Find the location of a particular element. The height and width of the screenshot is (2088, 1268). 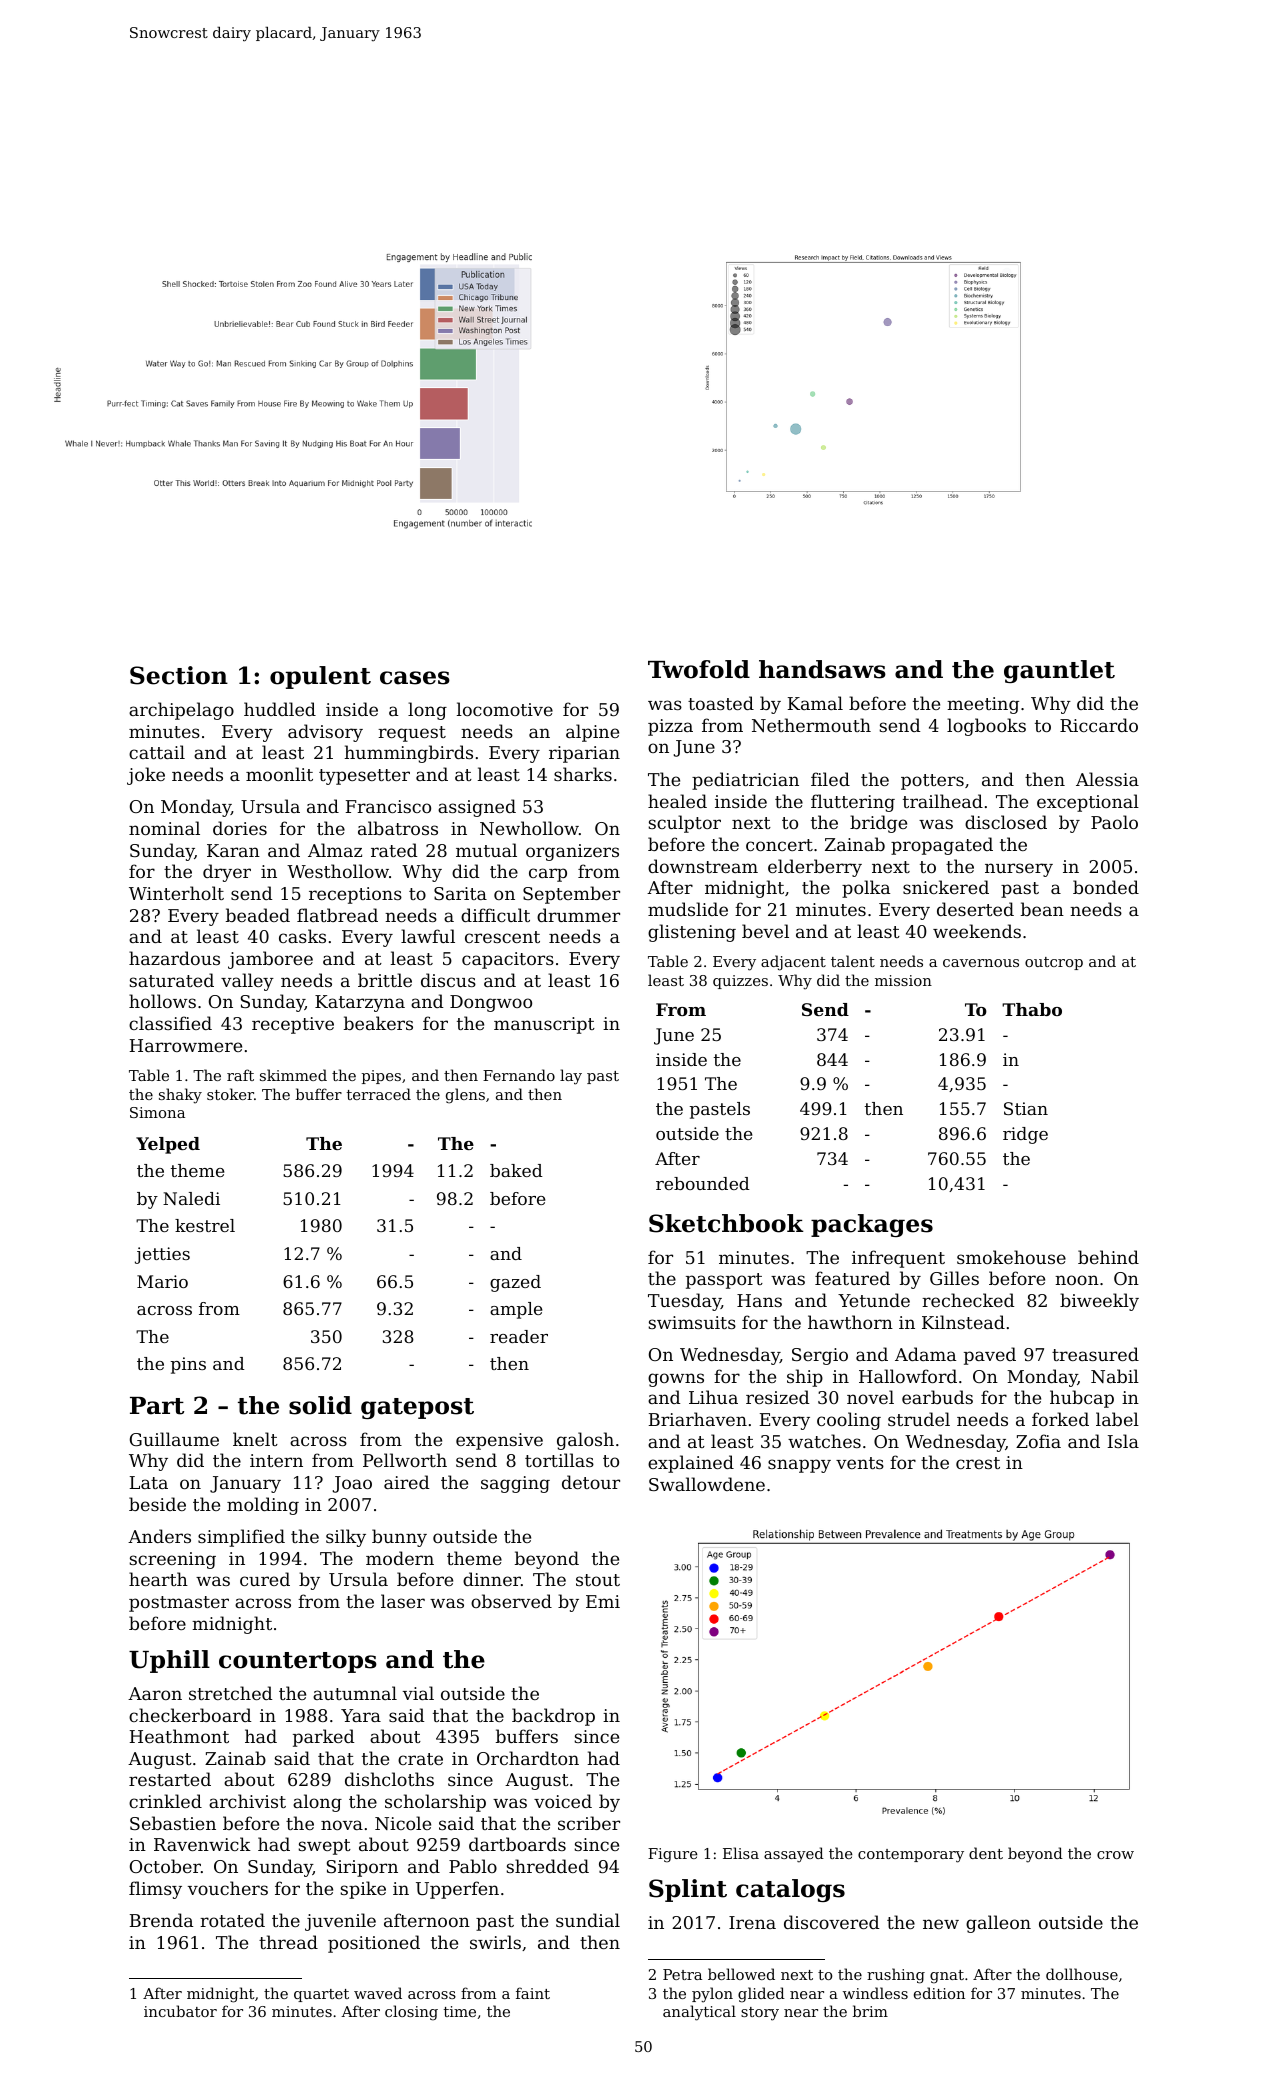

Naledi is located at coordinates (191, 1198).
